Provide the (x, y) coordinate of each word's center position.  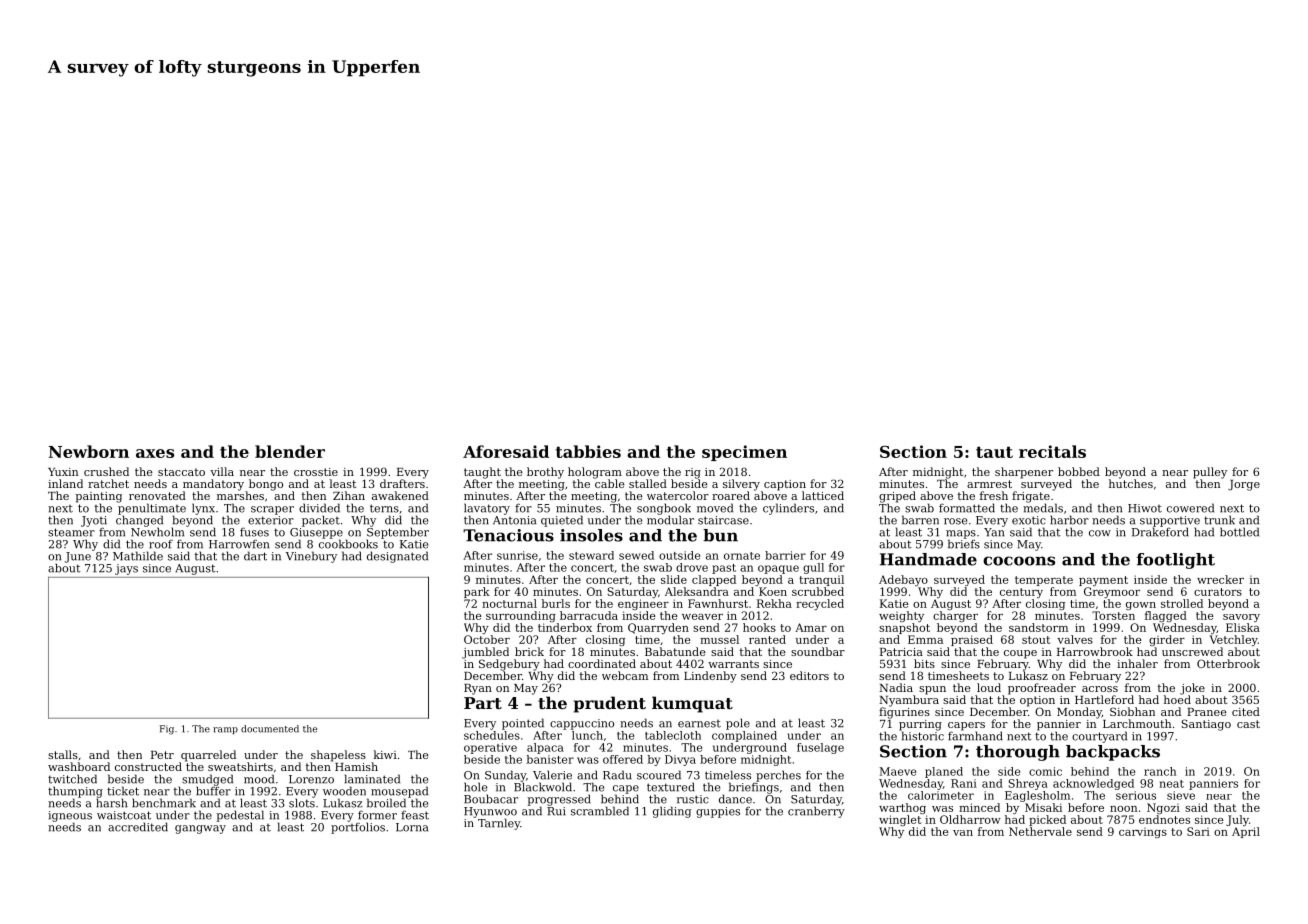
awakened (400, 495)
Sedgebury (509, 665)
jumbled (485, 653)
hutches (1131, 483)
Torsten (1113, 615)
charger (955, 616)
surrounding (521, 616)
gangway (200, 829)
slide (674, 579)
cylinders (788, 509)
